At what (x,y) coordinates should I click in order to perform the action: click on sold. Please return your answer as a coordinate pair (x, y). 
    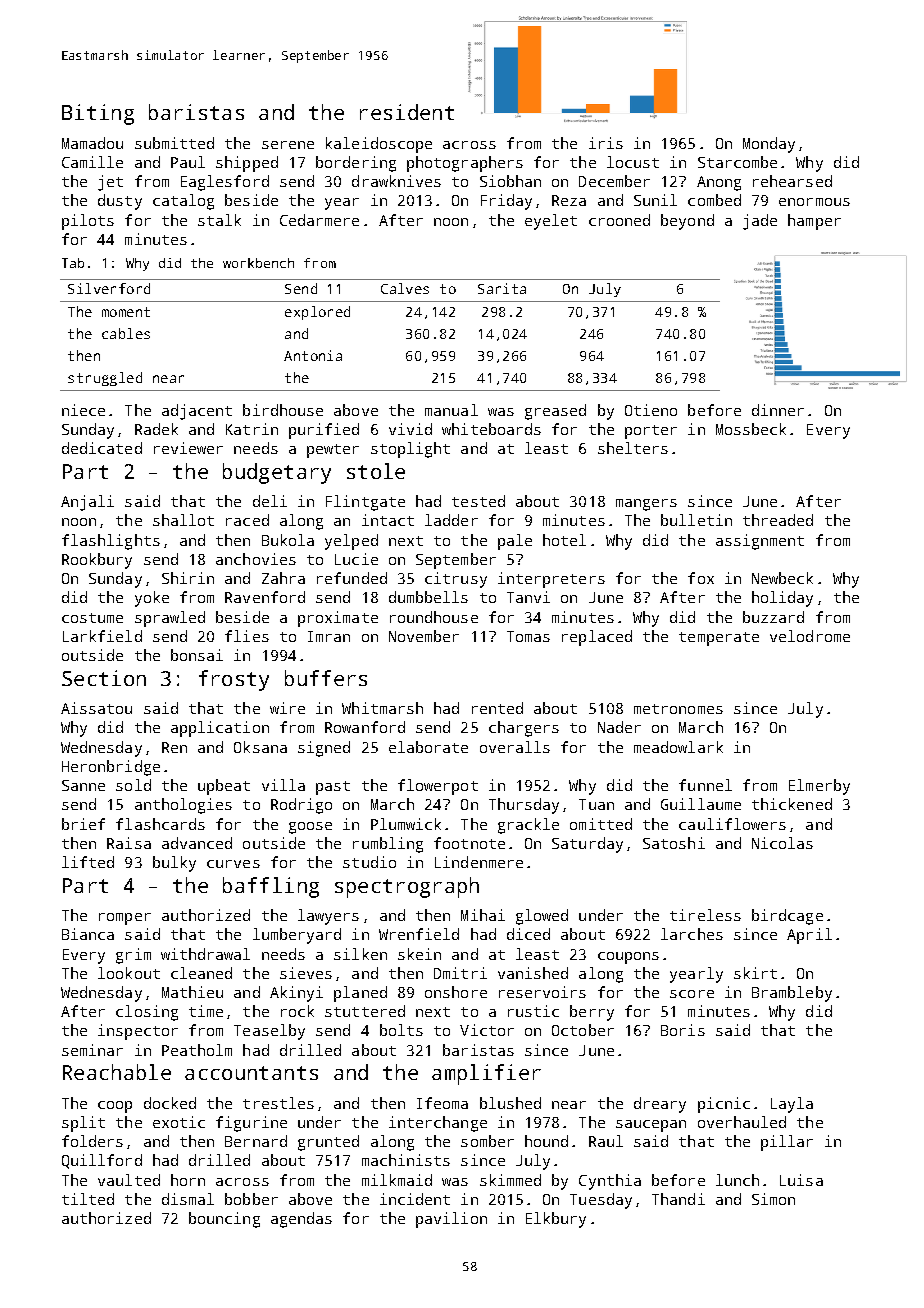
    Looking at the image, I should click on (133, 785).
